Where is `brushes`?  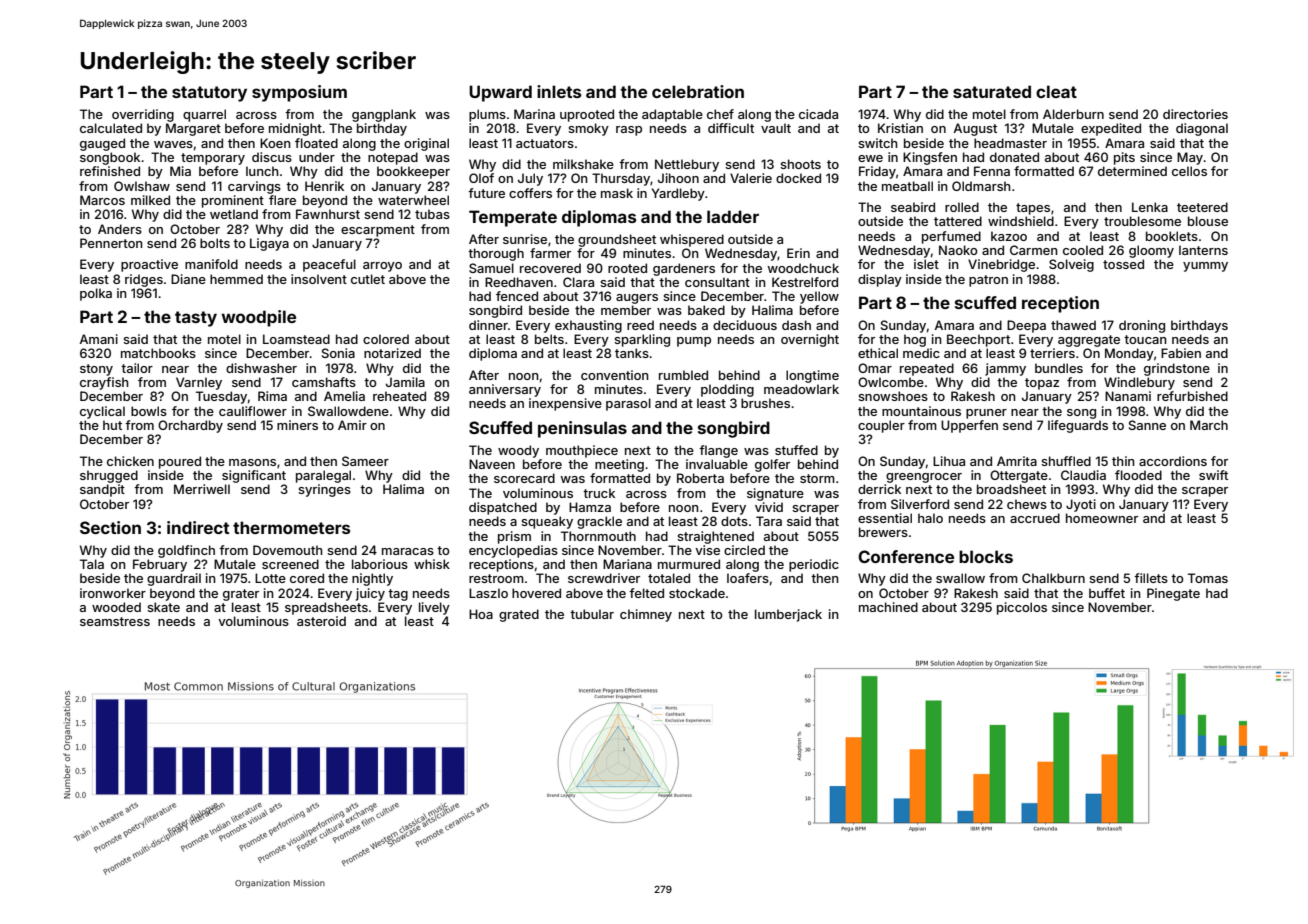
brushes is located at coordinates (765, 403).
